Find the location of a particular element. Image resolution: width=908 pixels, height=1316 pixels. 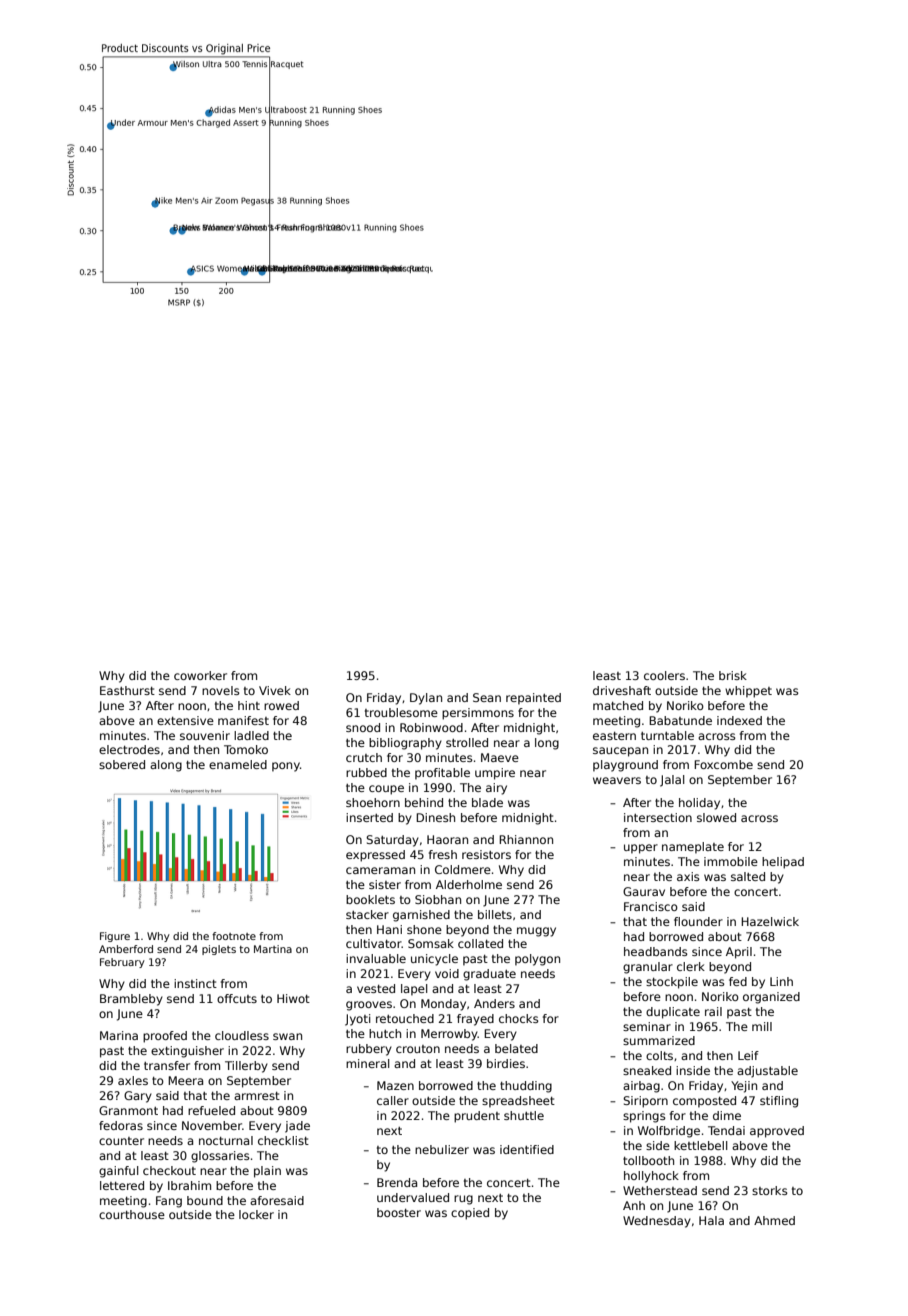

bound is located at coordinates (205, 1200).
